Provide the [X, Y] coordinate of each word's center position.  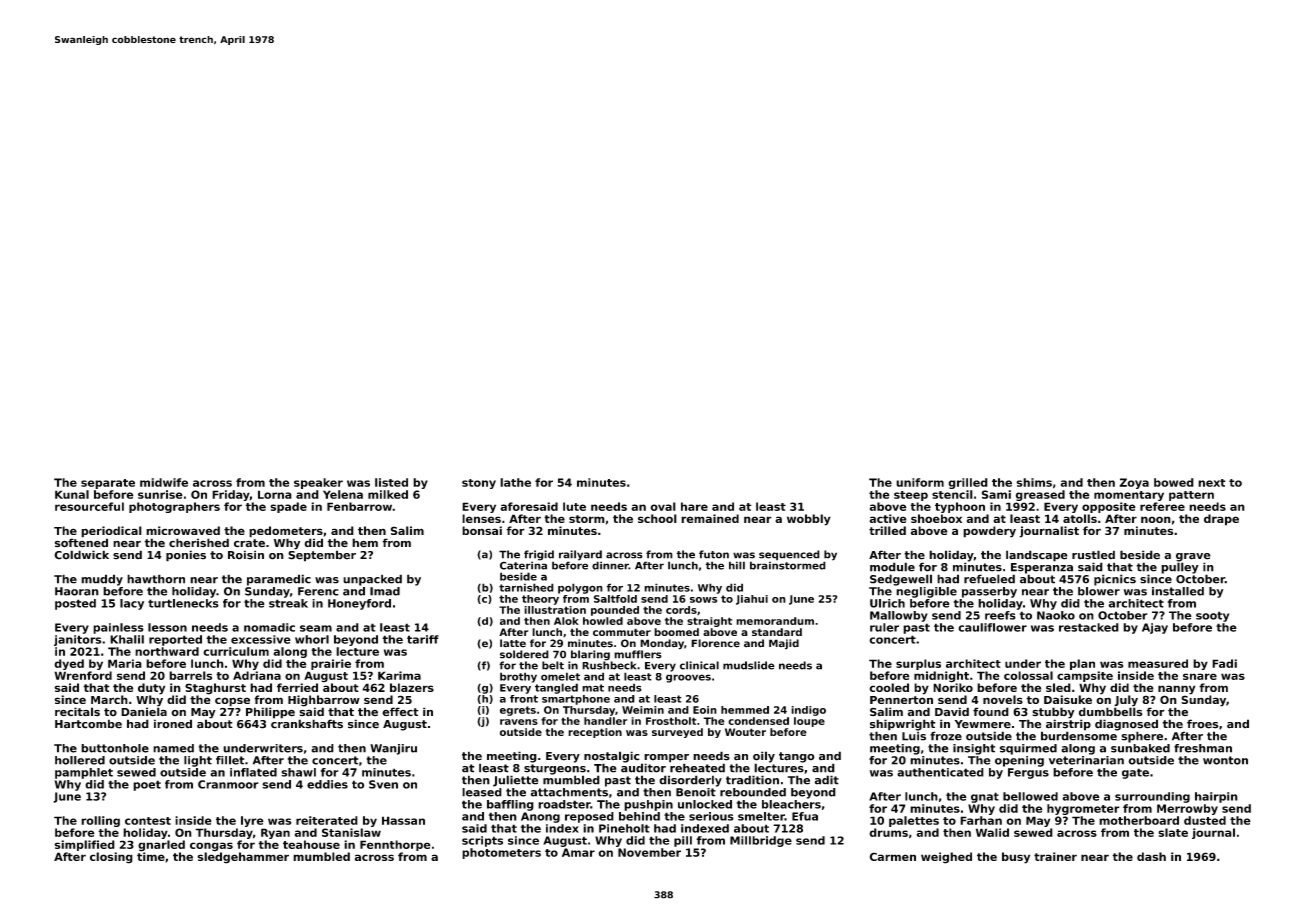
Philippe [270, 713]
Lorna [275, 494]
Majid [784, 644]
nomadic [269, 627]
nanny [1176, 690]
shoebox [936, 518]
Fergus [1028, 773]
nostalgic [612, 757]
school [657, 518]
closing [111, 858]
